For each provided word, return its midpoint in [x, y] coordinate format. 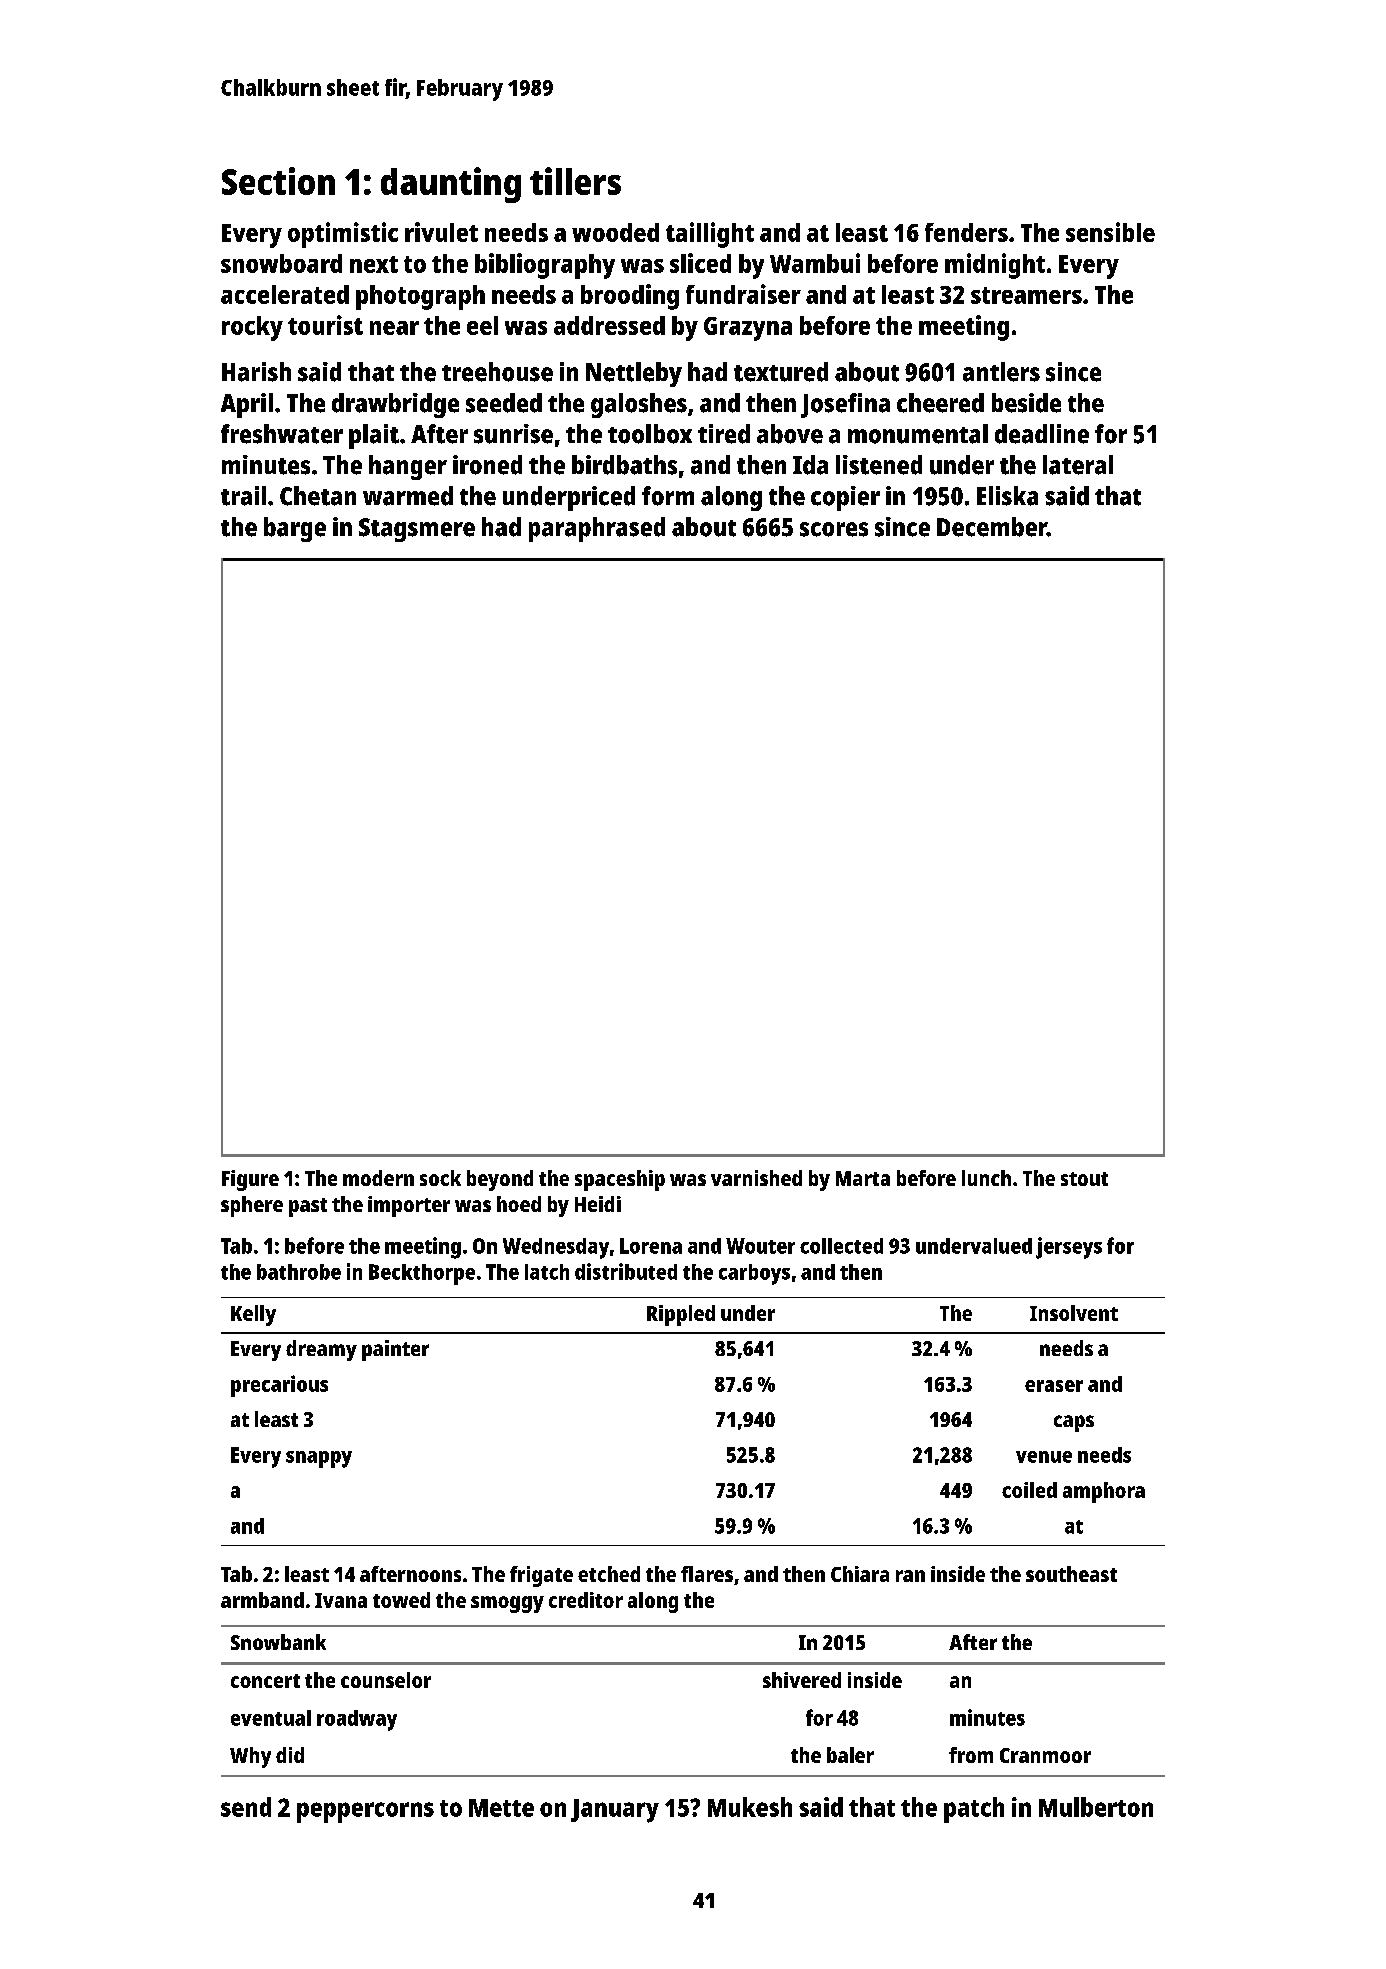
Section [278, 181]
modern [378, 1178]
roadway [357, 1720]
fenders [966, 232]
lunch [986, 1178]
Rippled [681, 1315]
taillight [710, 235]
